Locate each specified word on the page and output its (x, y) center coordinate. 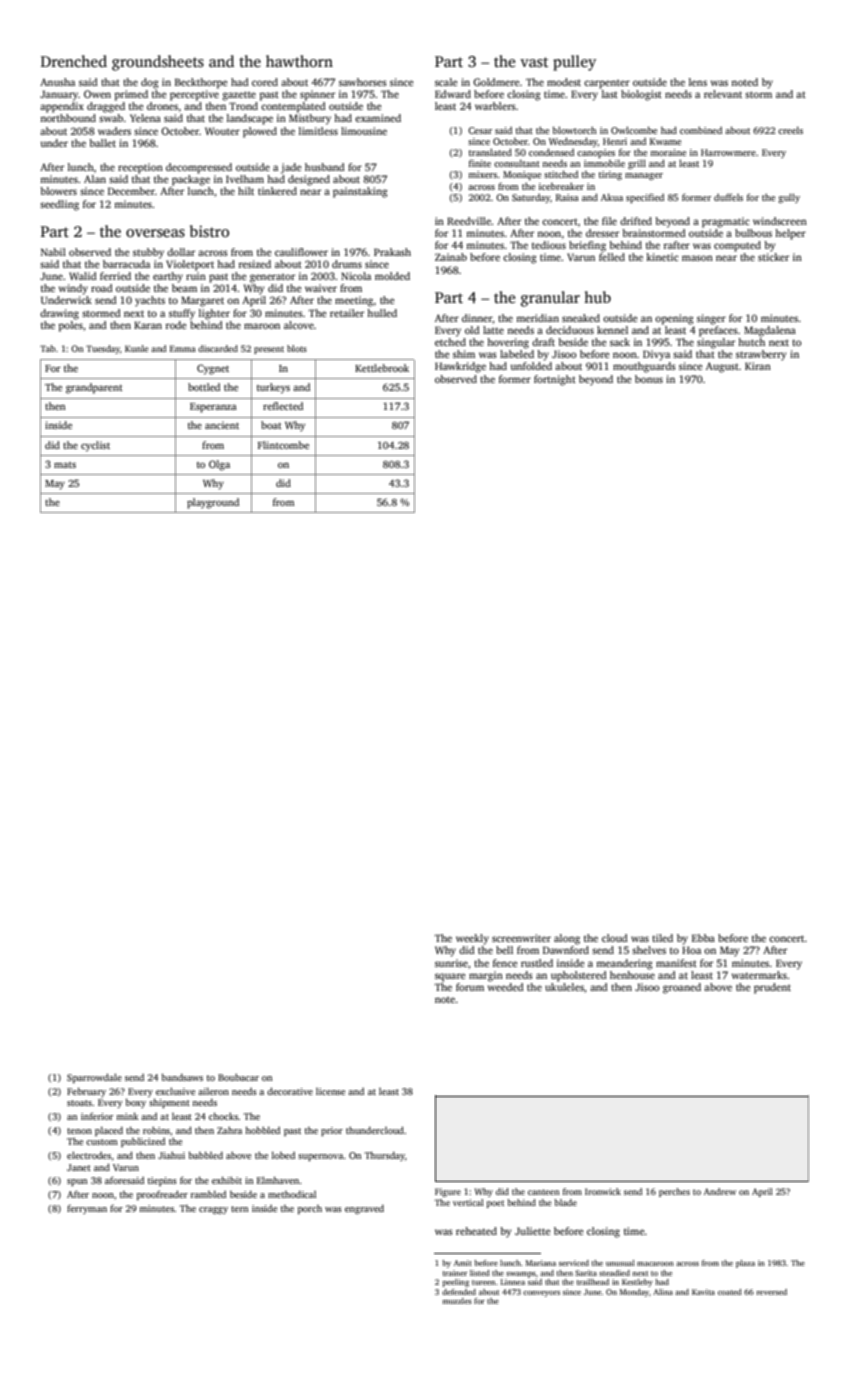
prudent (772, 988)
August (722, 367)
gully (789, 198)
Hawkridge (460, 367)
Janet (79, 1167)
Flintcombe (283, 445)
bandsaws (182, 1077)
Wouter (222, 131)
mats (65, 465)
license (330, 1091)
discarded (218, 348)
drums (347, 264)
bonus (649, 379)
